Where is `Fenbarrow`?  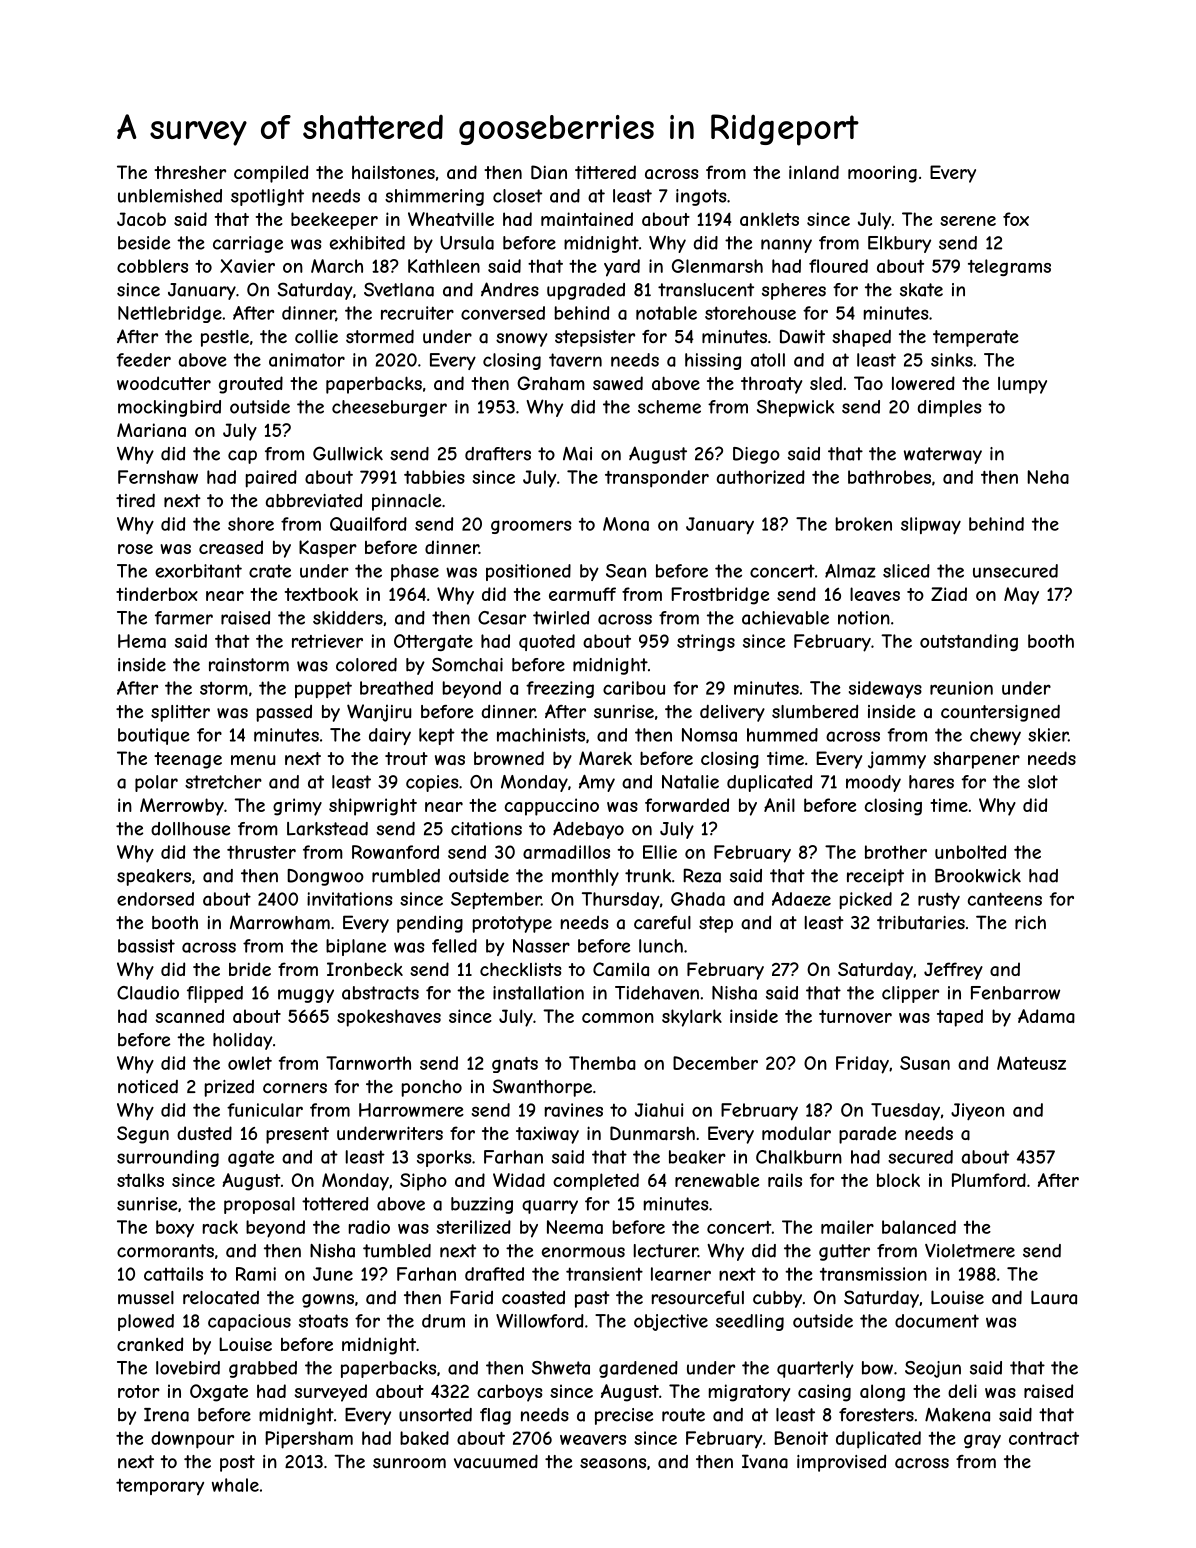
Fenbarrow is located at coordinates (1015, 993).
